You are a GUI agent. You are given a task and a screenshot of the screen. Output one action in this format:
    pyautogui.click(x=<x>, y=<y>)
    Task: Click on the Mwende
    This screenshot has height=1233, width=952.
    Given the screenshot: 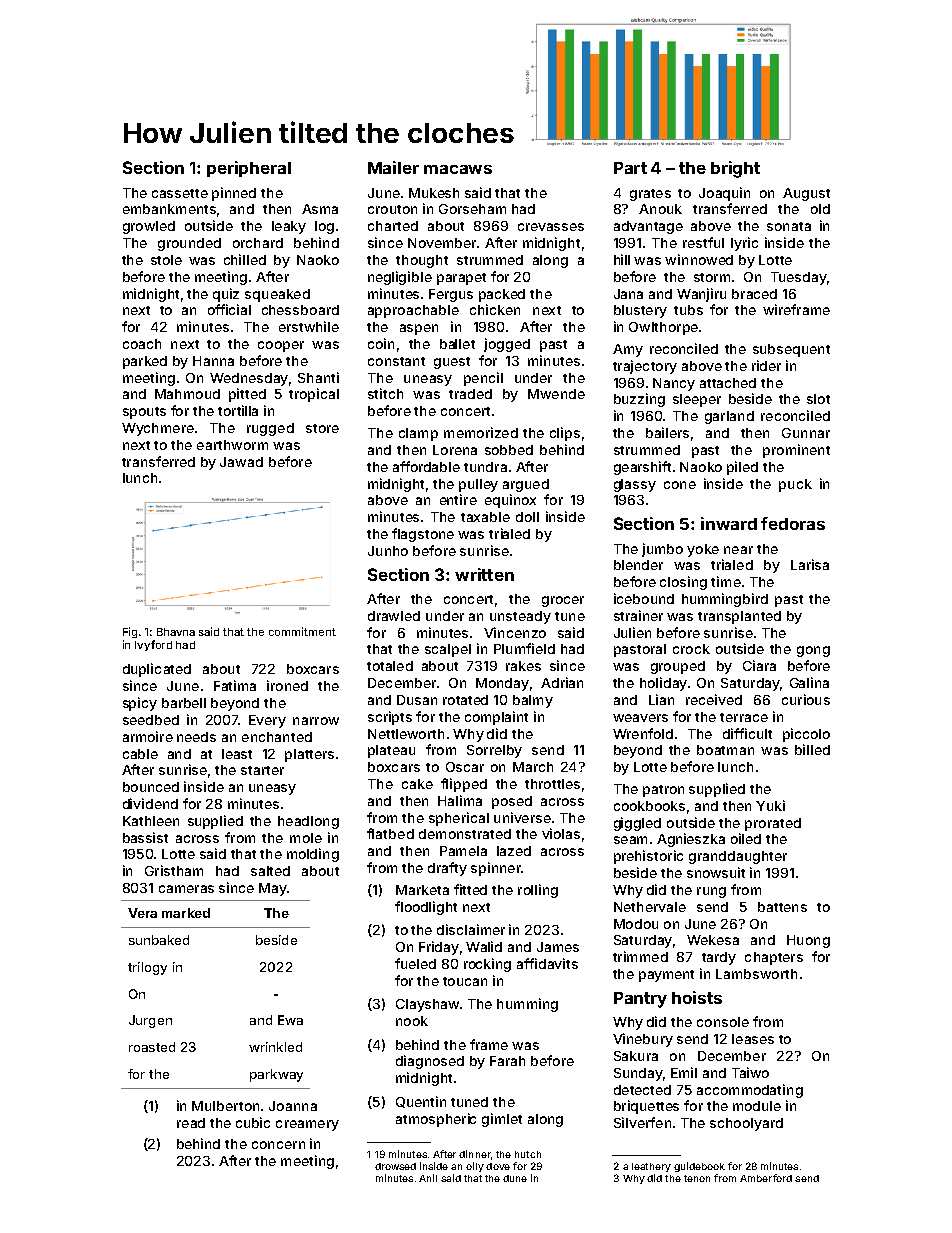 What is the action you would take?
    pyautogui.click(x=556, y=394)
